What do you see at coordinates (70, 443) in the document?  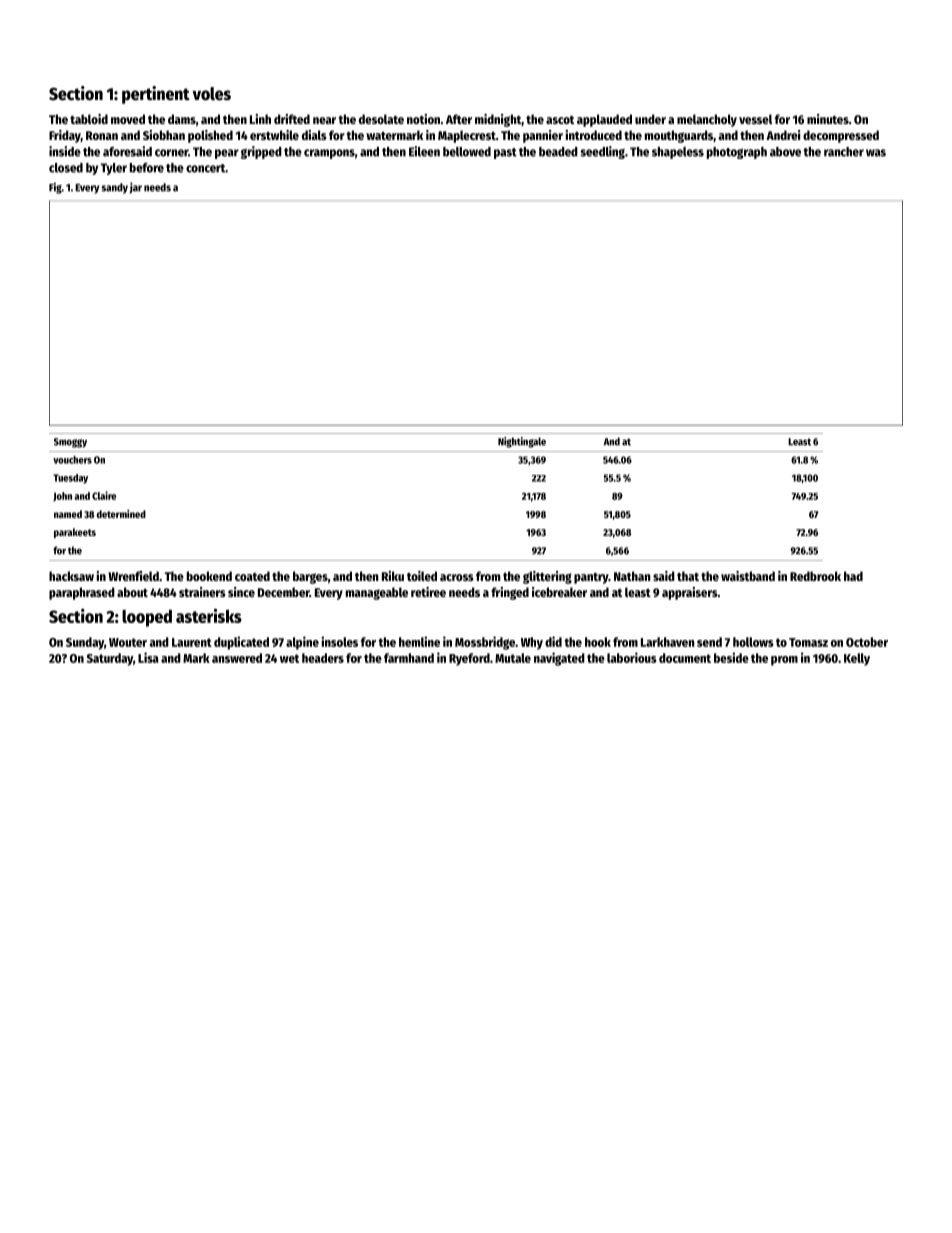 I see `Smoggy` at bounding box center [70, 443].
